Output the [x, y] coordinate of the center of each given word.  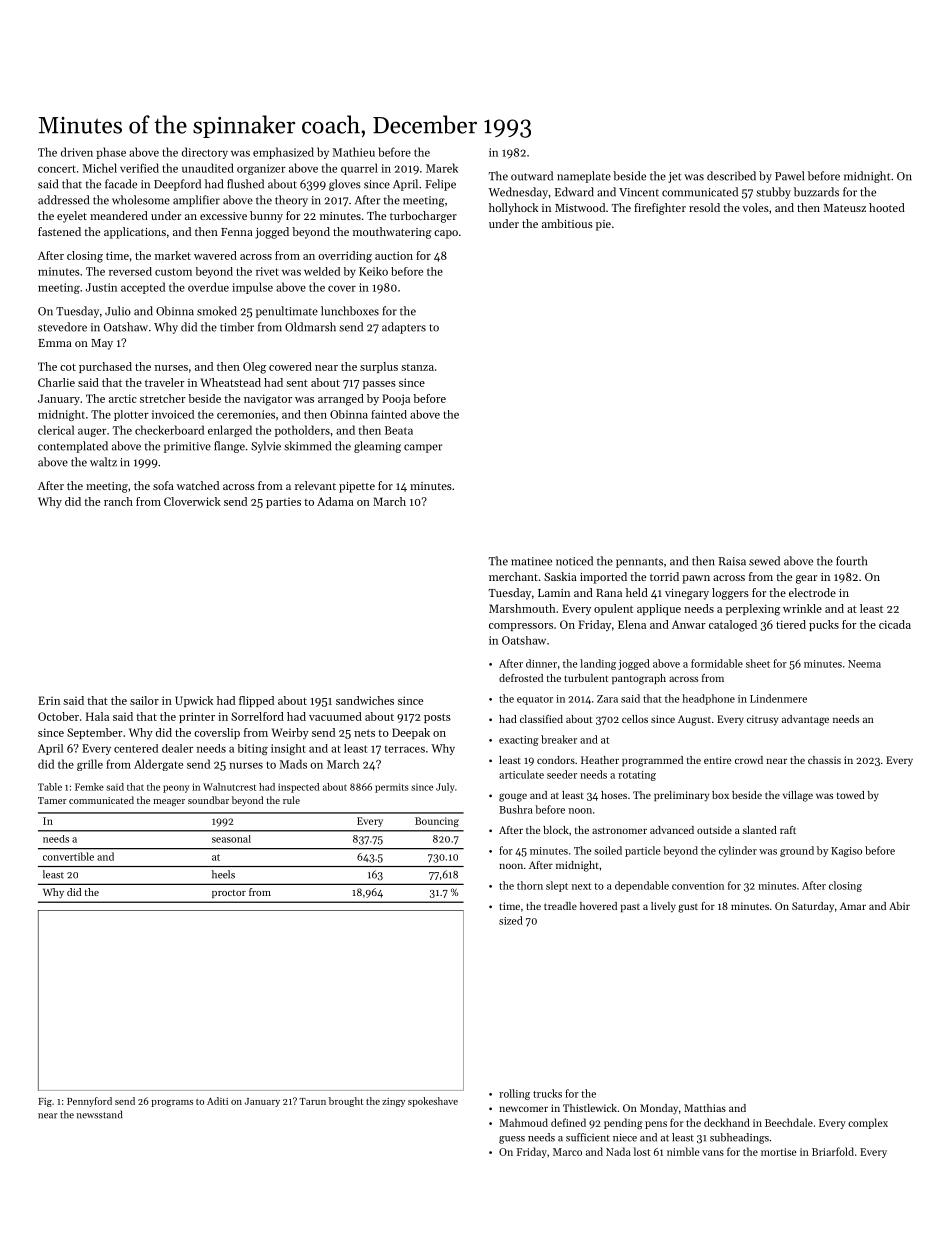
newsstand [99, 1114]
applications [135, 233]
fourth [851, 561]
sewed [764, 561]
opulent [613, 609]
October [58, 716]
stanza [417, 367]
